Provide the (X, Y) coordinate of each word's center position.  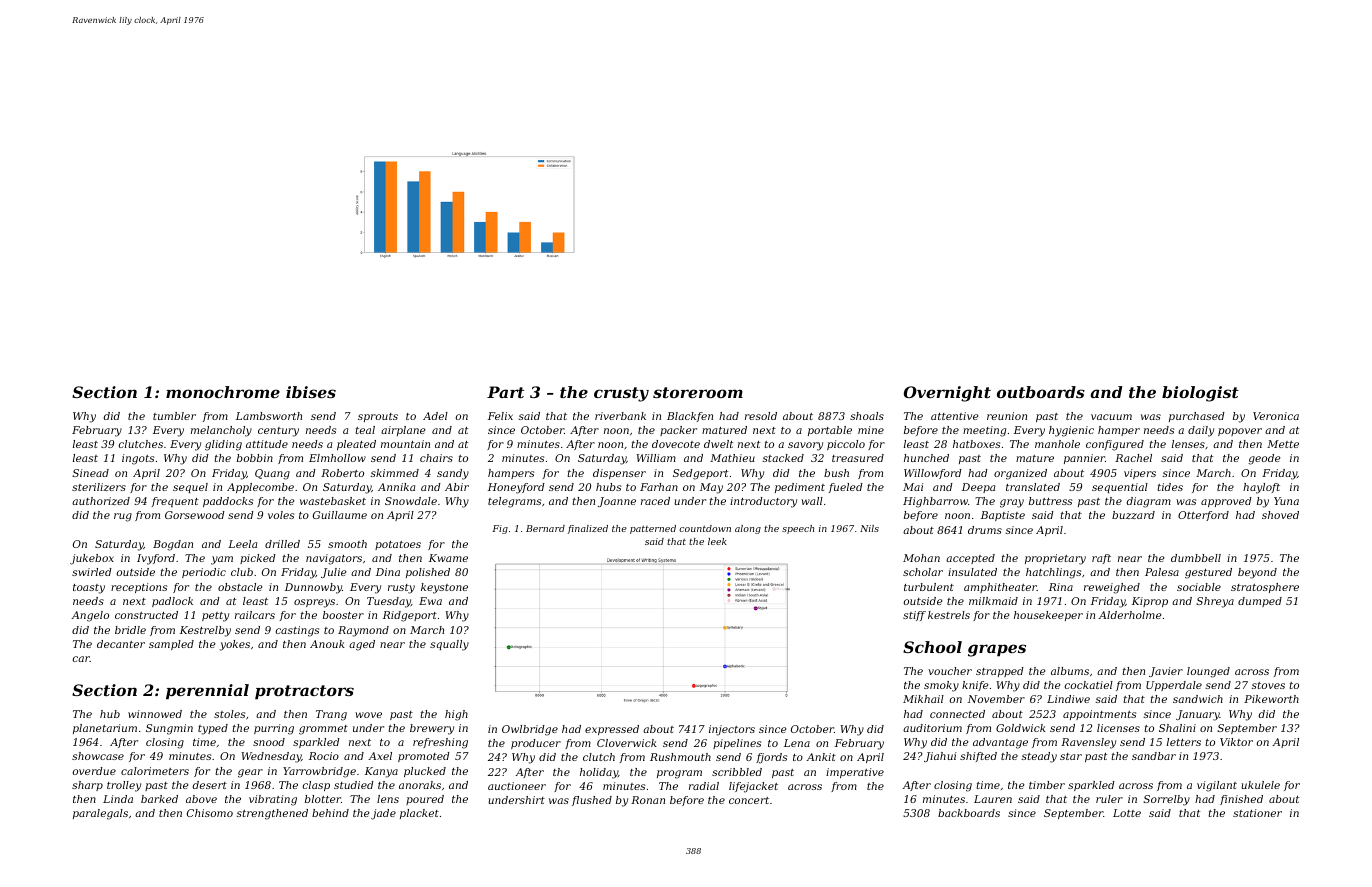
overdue (94, 771)
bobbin (255, 458)
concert (749, 800)
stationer (1257, 813)
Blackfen (690, 417)
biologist (1200, 394)
